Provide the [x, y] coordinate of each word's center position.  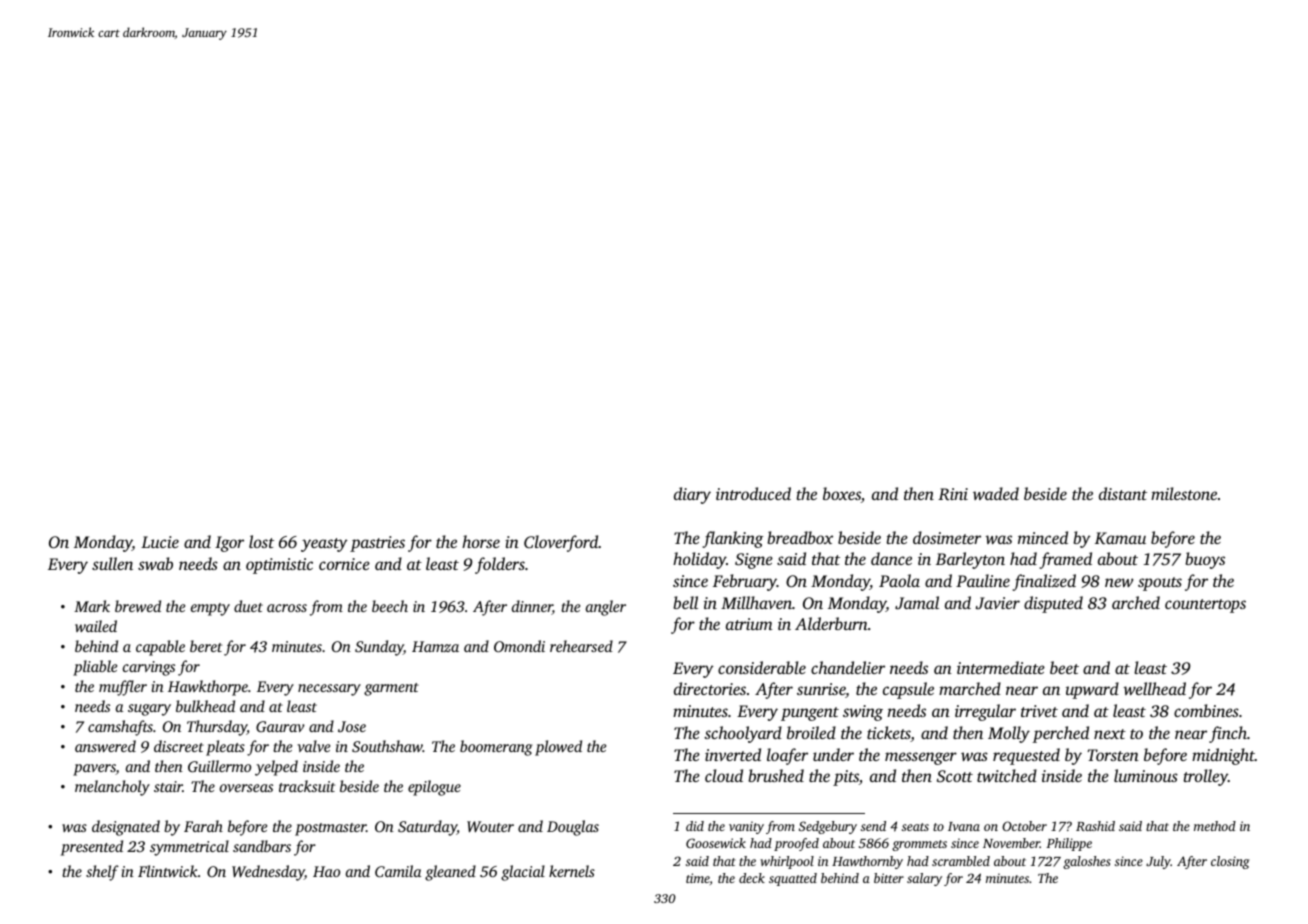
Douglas [573, 828]
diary [692, 495]
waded [996, 493]
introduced [753, 493]
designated [126, 828]
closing [1230, 862]
